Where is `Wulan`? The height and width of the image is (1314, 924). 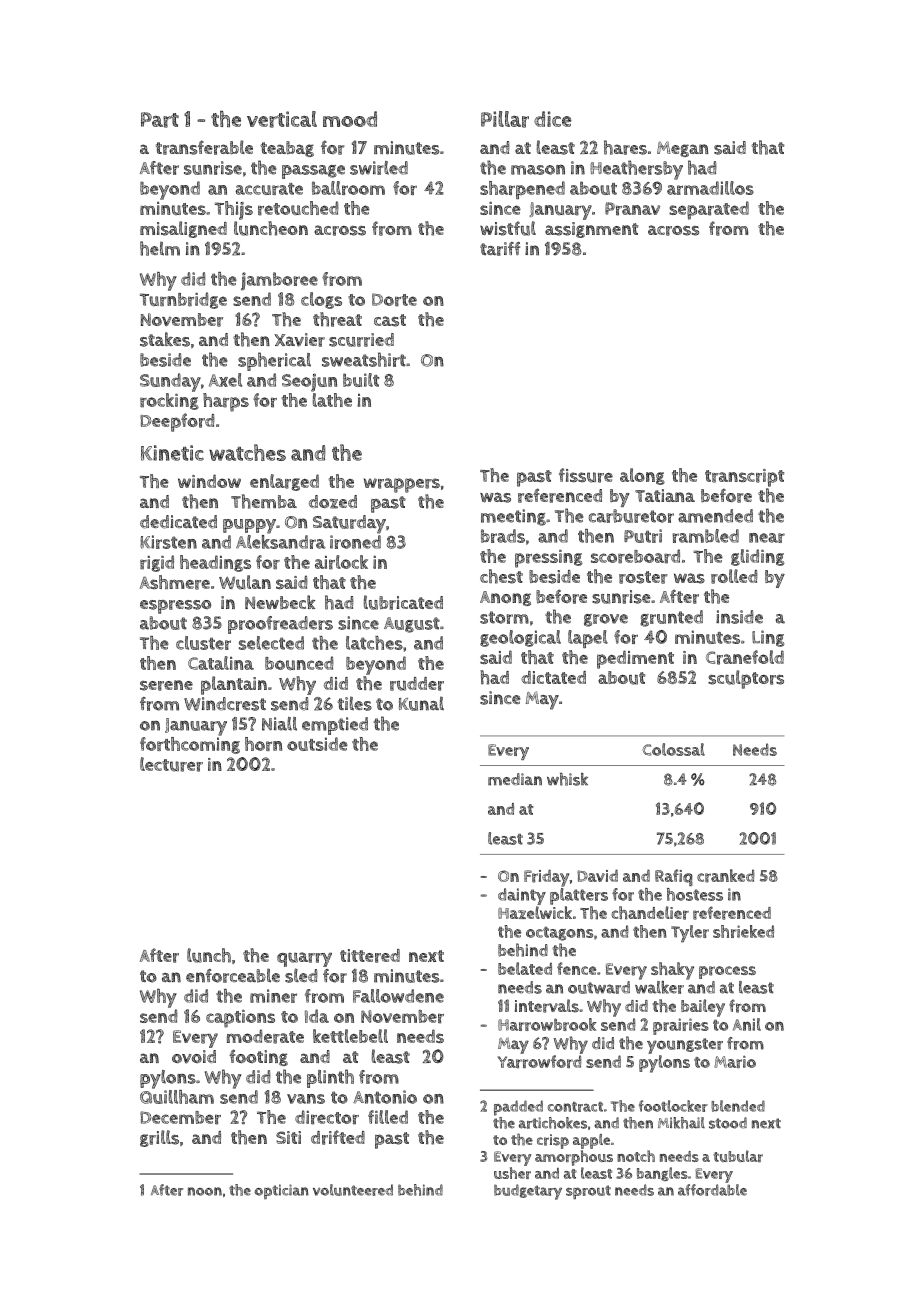 Wulan is located at coordinates (245, 582).
